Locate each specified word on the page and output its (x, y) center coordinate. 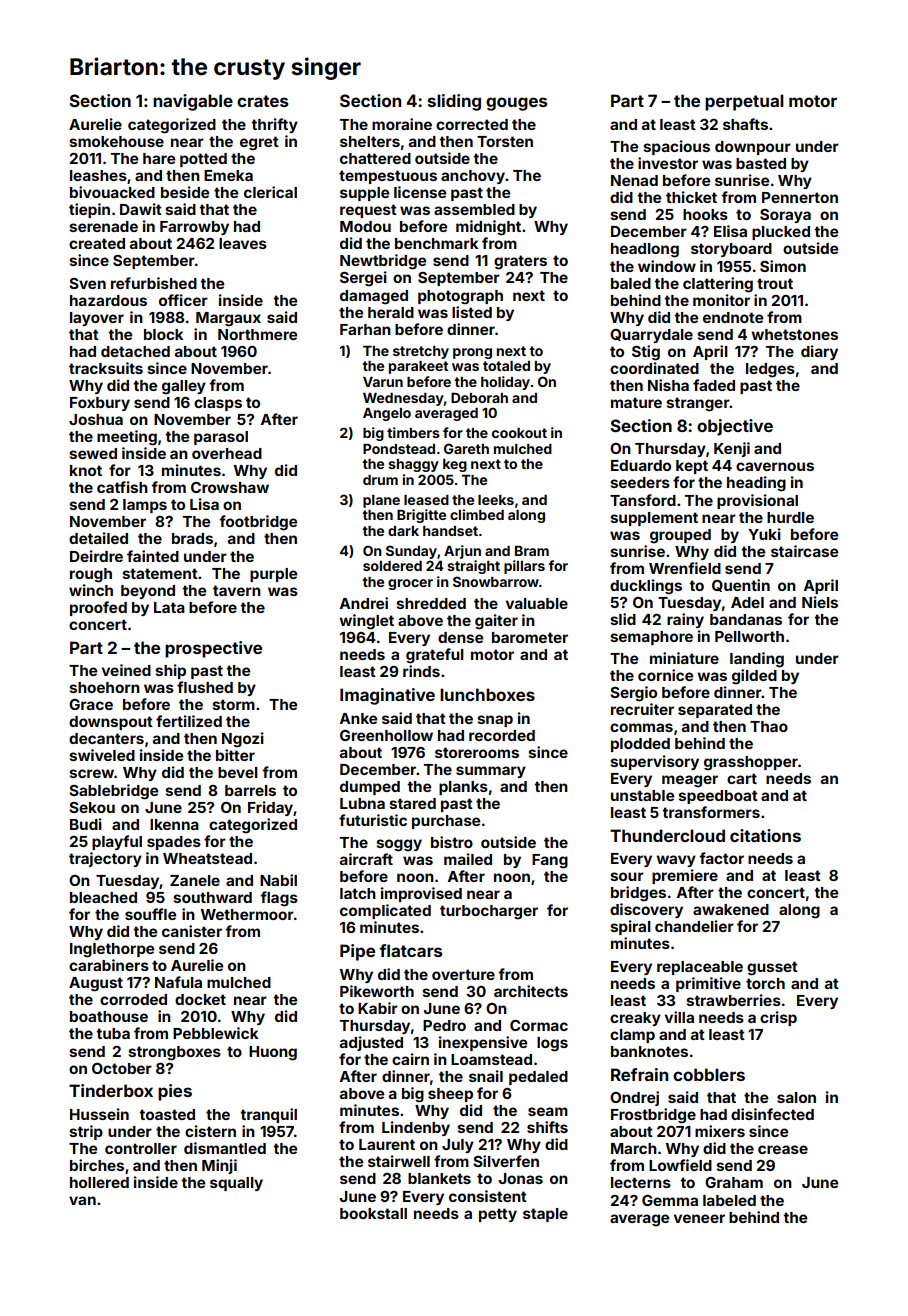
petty (498, 1215)
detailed (98, 538)
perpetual (744, 102)
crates (262, 101)
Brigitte (421, 516)
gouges (516, 104)
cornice (665, 675)
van (82, 1200)
